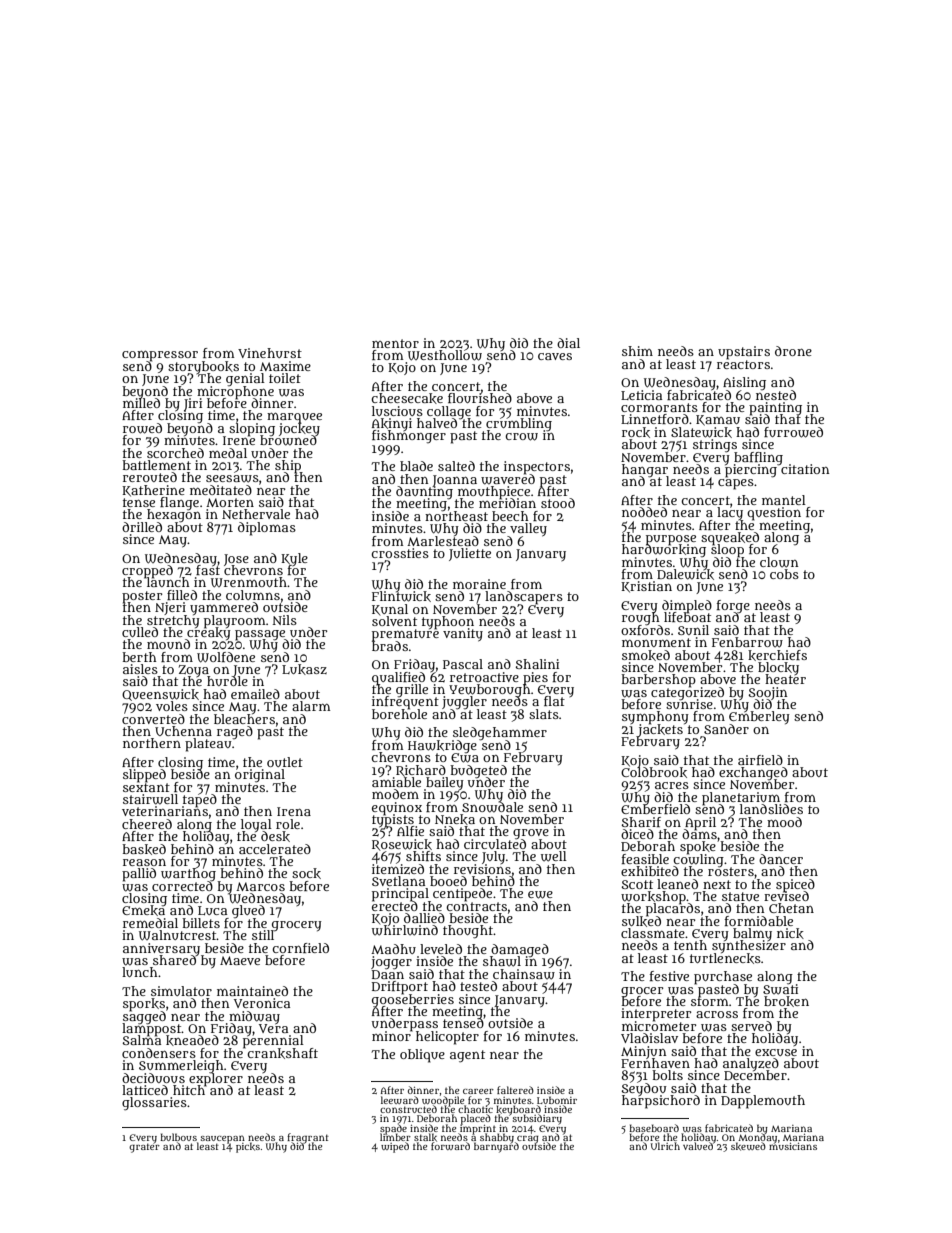 This page has width=952, height=1233. Describe the element at coordinates (395, 343) in the page. I see `mentor` at that location.
